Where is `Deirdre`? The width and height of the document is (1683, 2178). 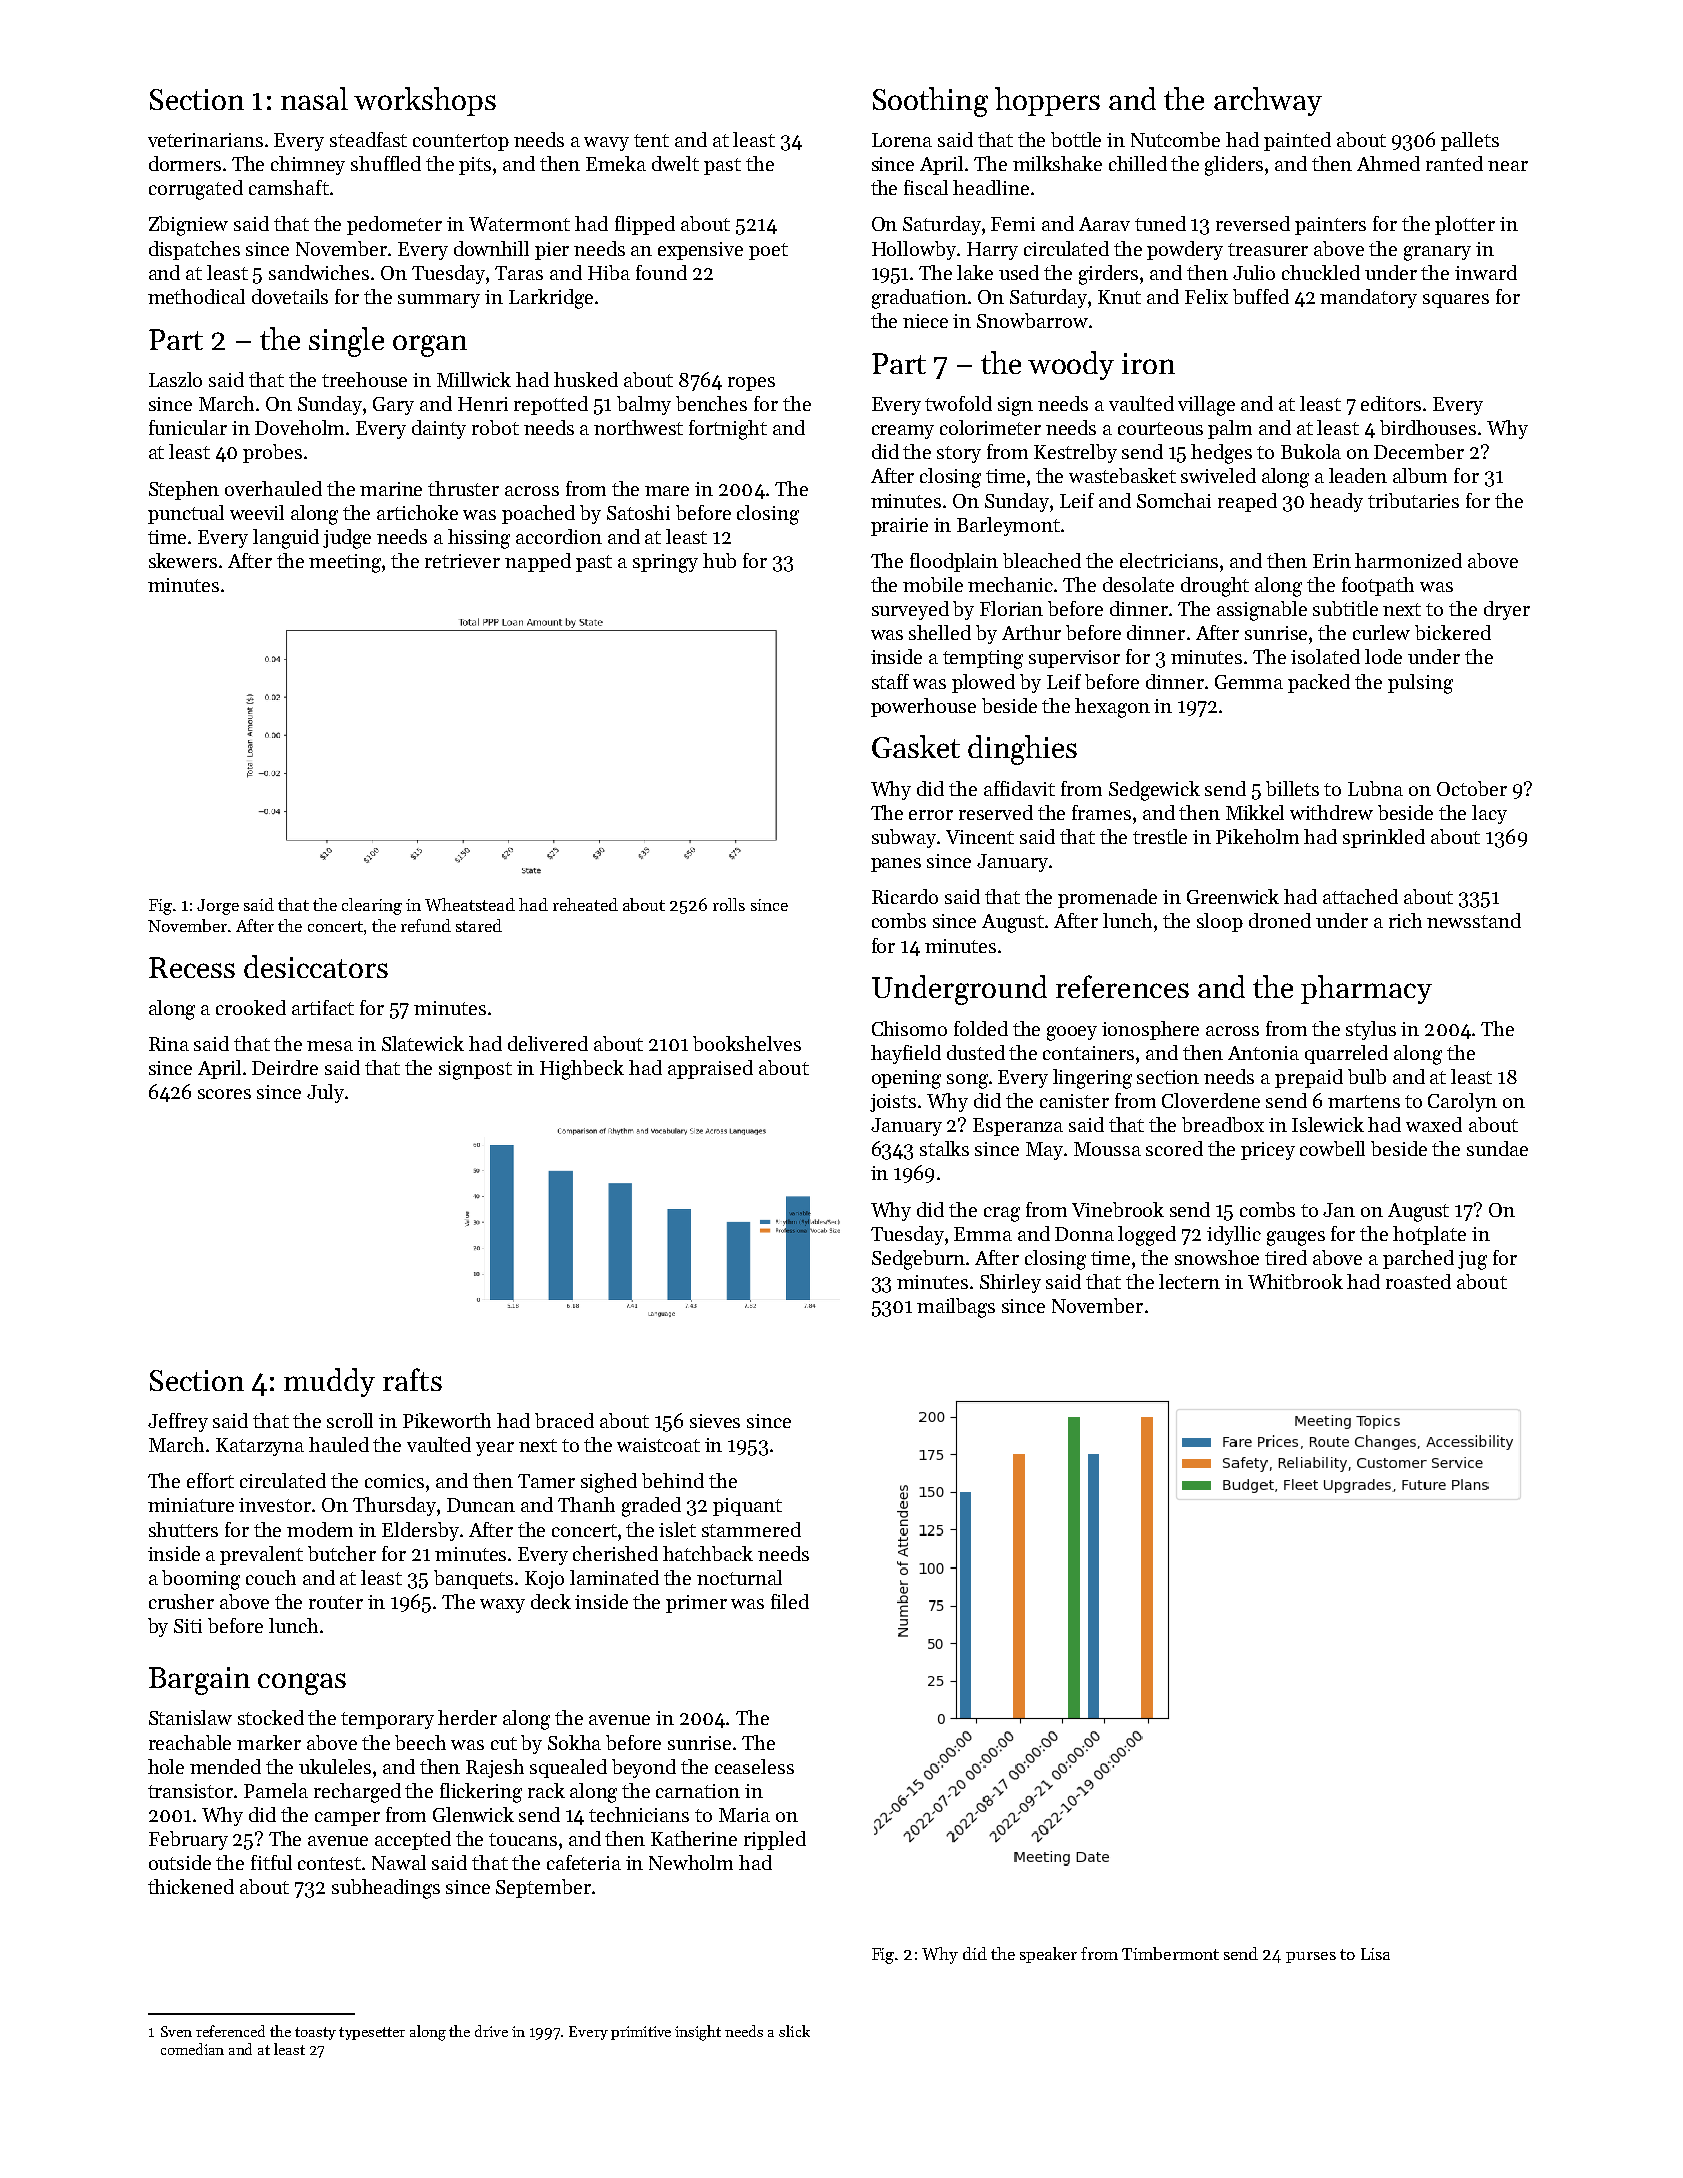
Deirdre is located at coordinates (285, 1067).
